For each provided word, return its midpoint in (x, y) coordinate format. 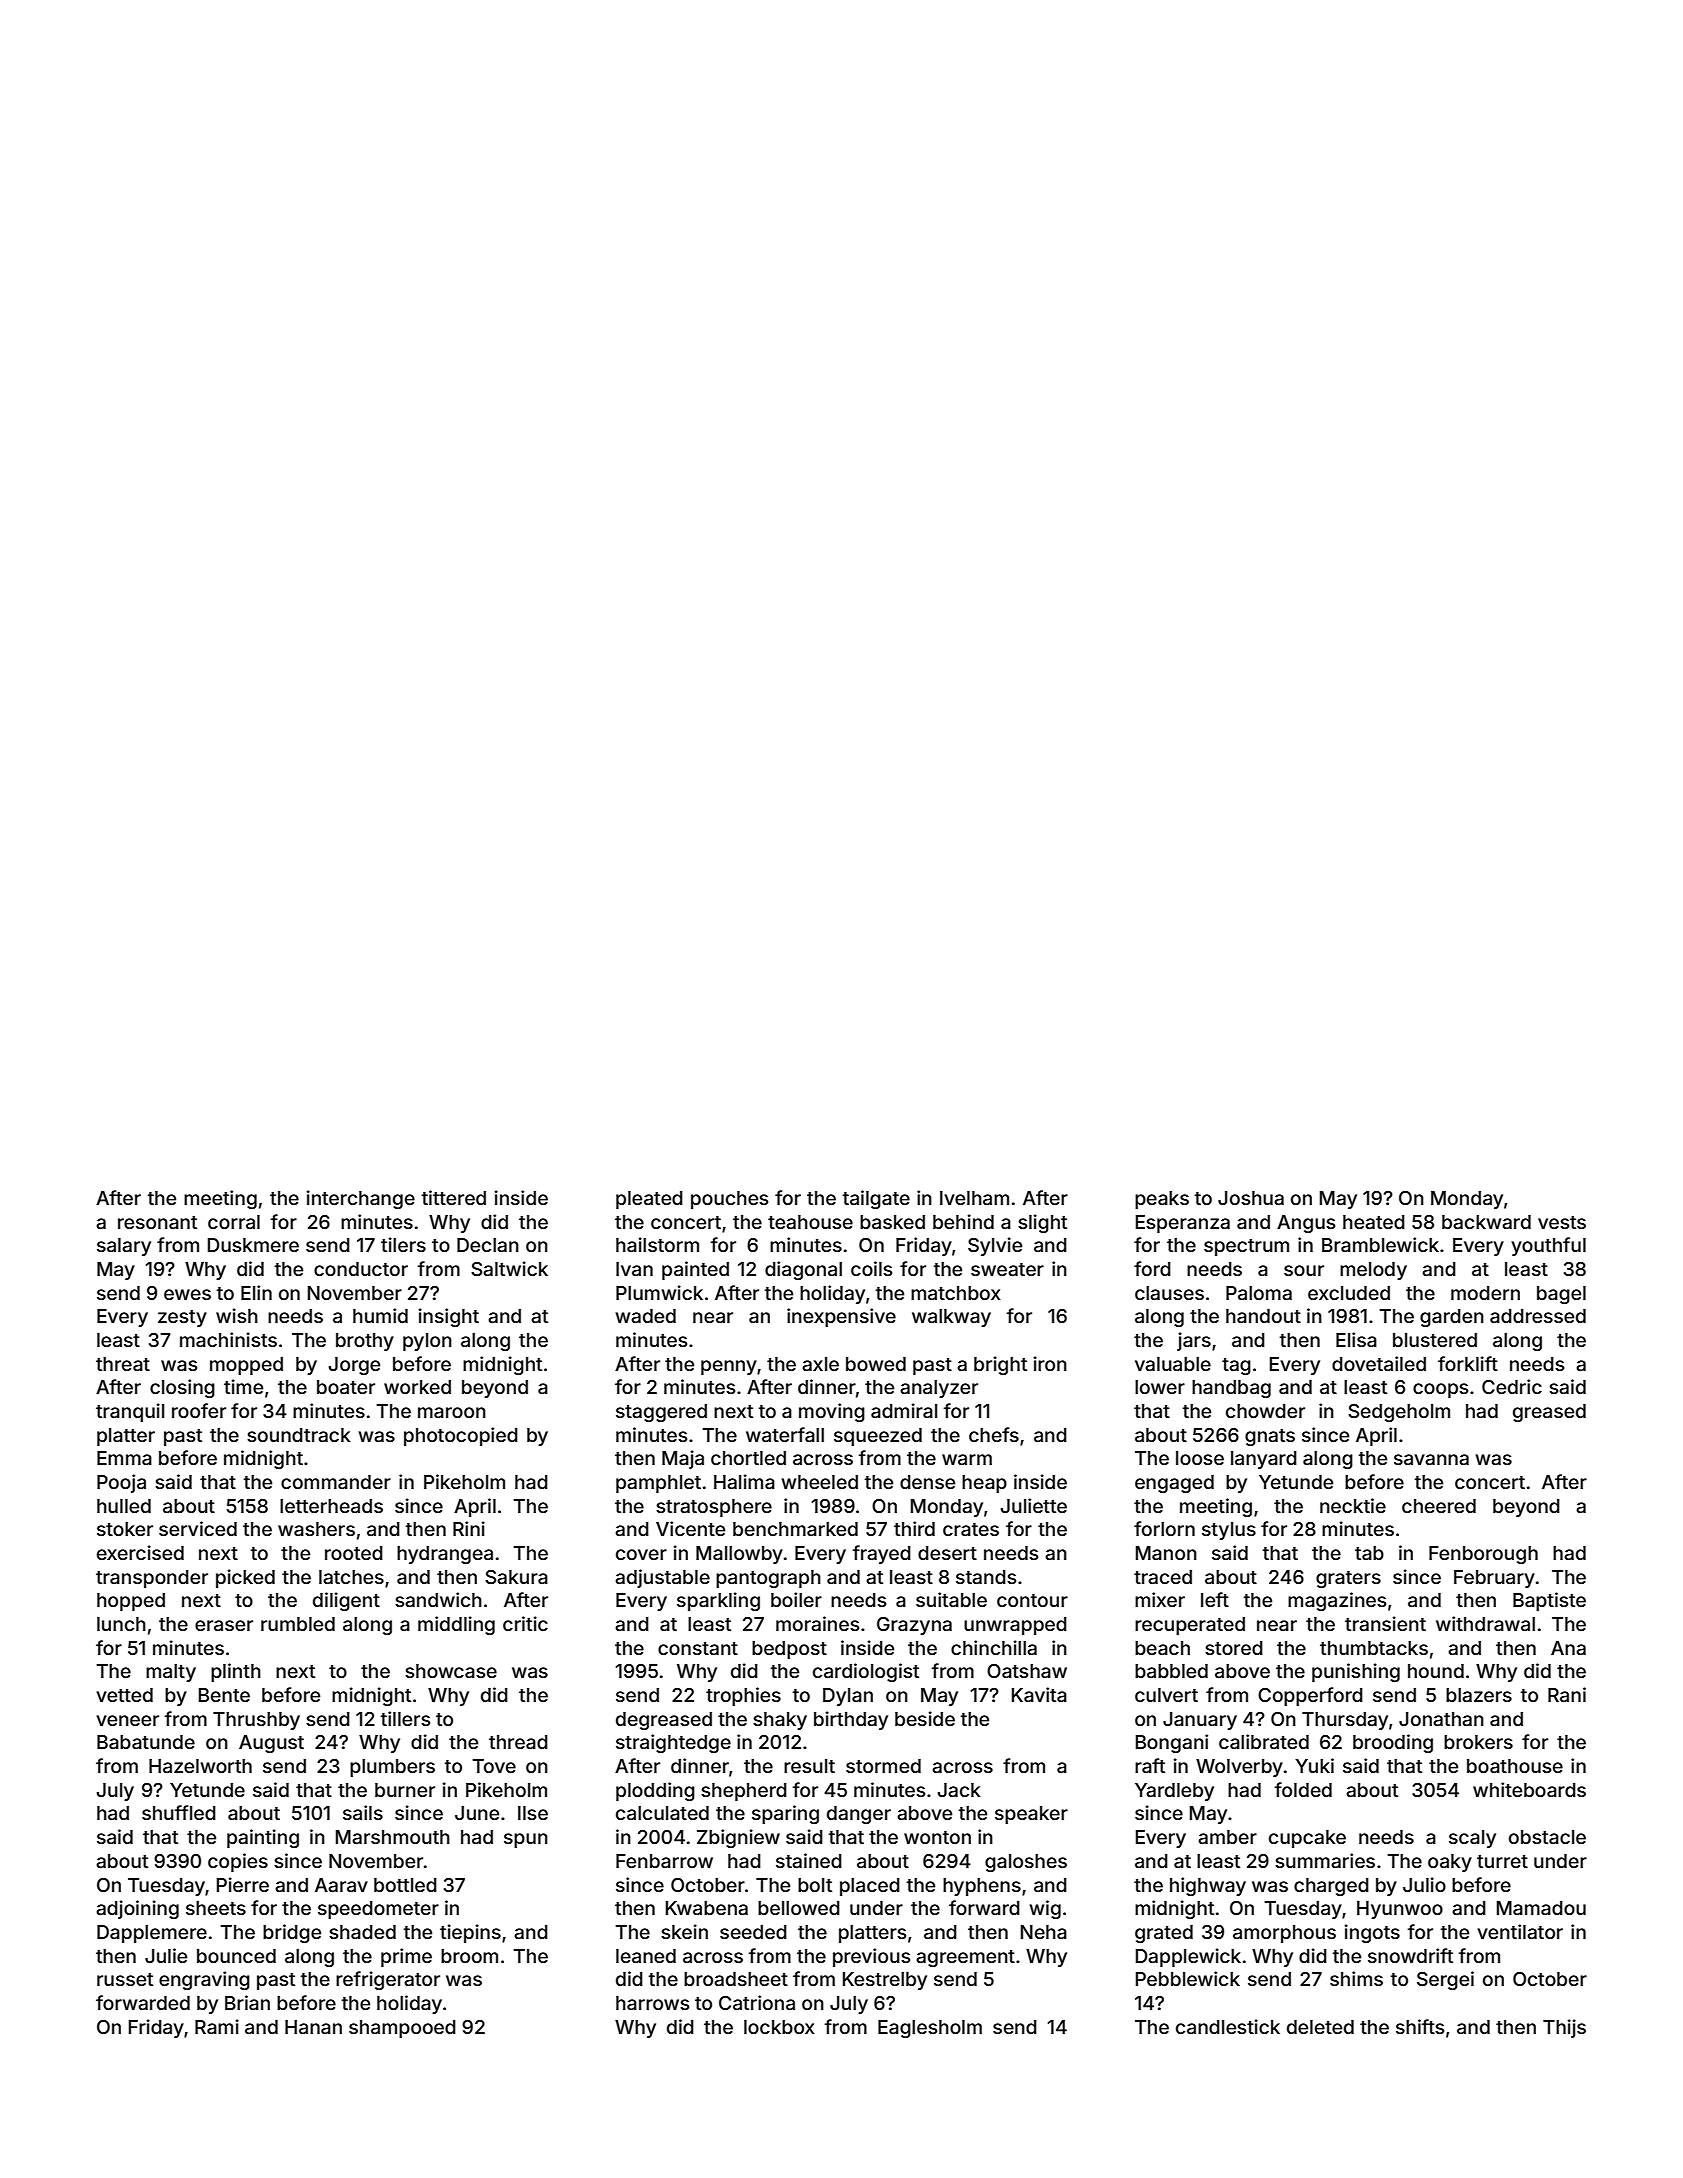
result (809, 1766)
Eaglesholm (930, 2029)
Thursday (1345, 1721)
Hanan (313, 2027)
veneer (127, 1720)
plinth (236, 1672)
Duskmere (253, 1245)
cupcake (1307, 1839)
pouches (729, 1200)
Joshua (1251, 1198)
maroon (452, 1412)
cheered (1439, 1506)
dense (927, 1482)
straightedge (673, 1743)
